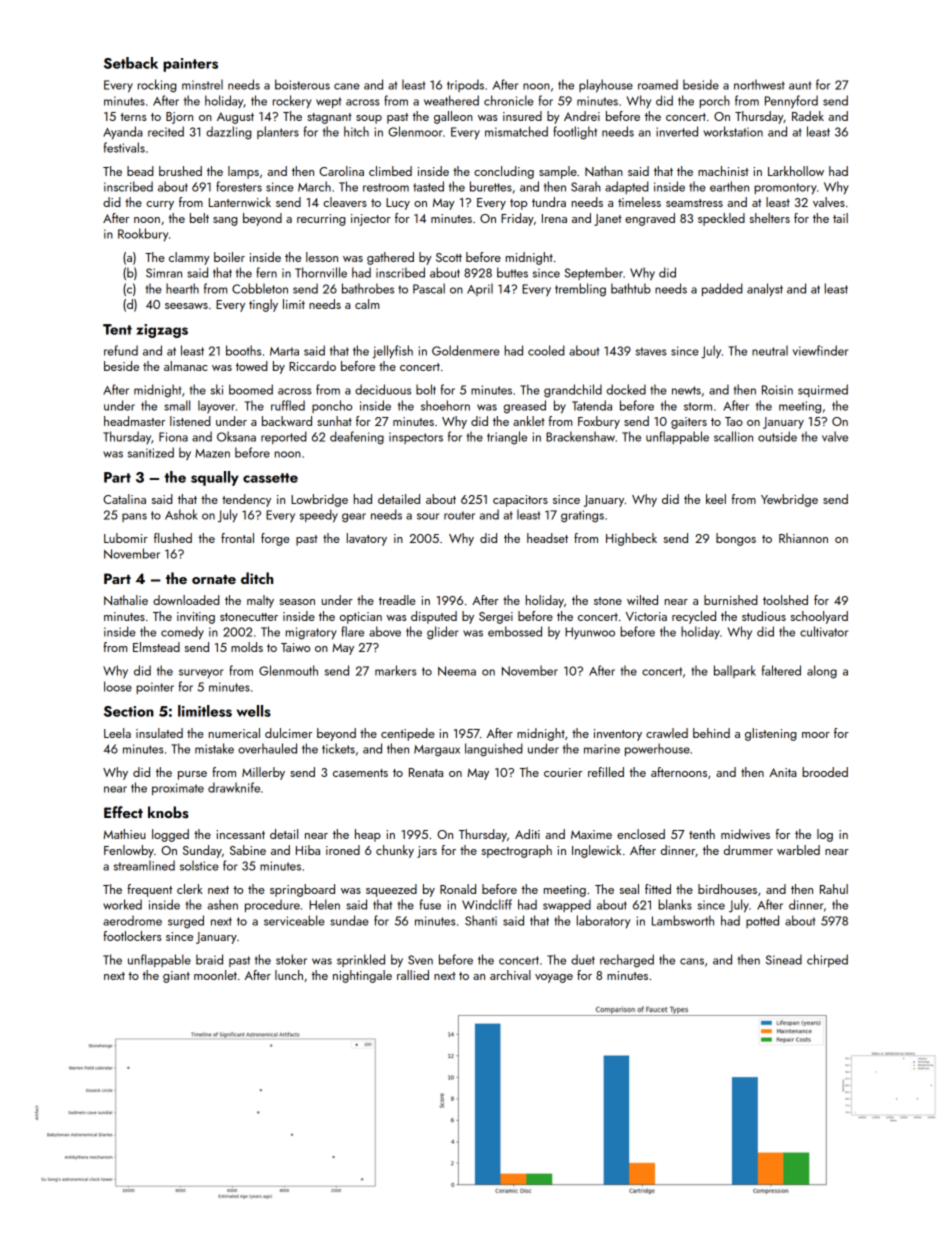  What do you see at coordinates (297, 602) in the document?
I see `season` at bounding box center [297, 602].
